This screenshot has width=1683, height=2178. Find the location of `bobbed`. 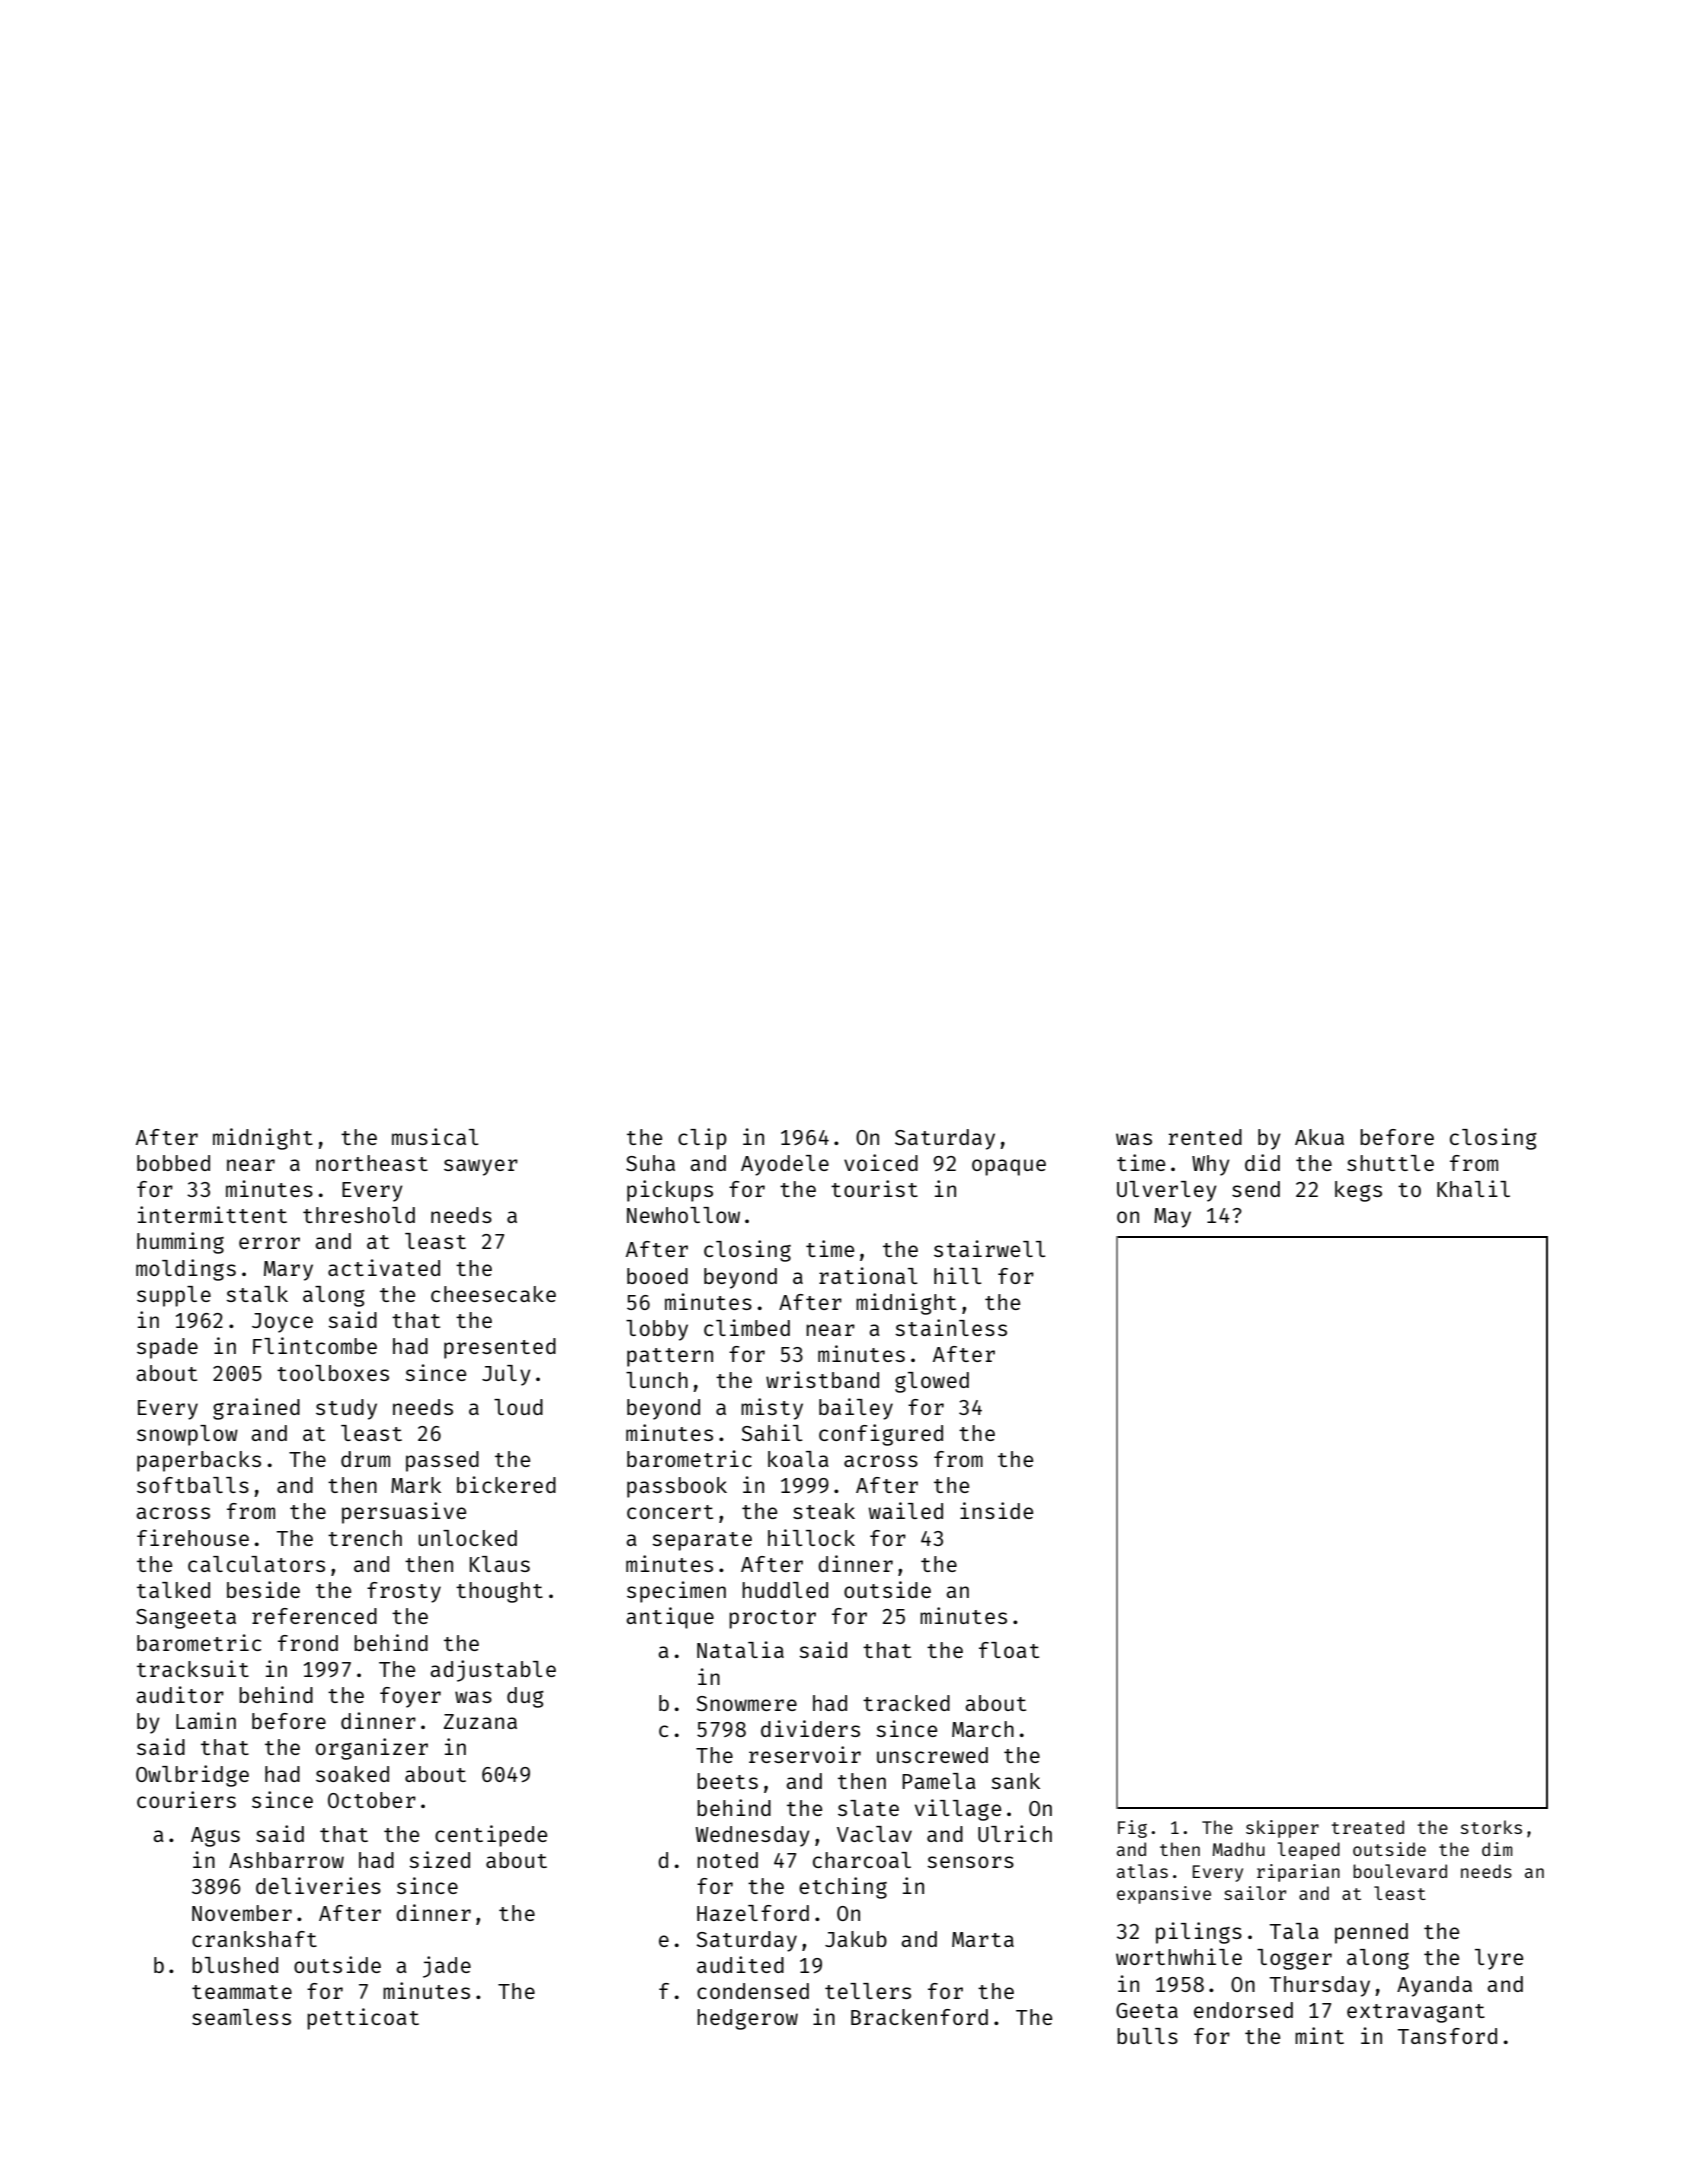

bobbed is located at coordinates (173, 1163).
